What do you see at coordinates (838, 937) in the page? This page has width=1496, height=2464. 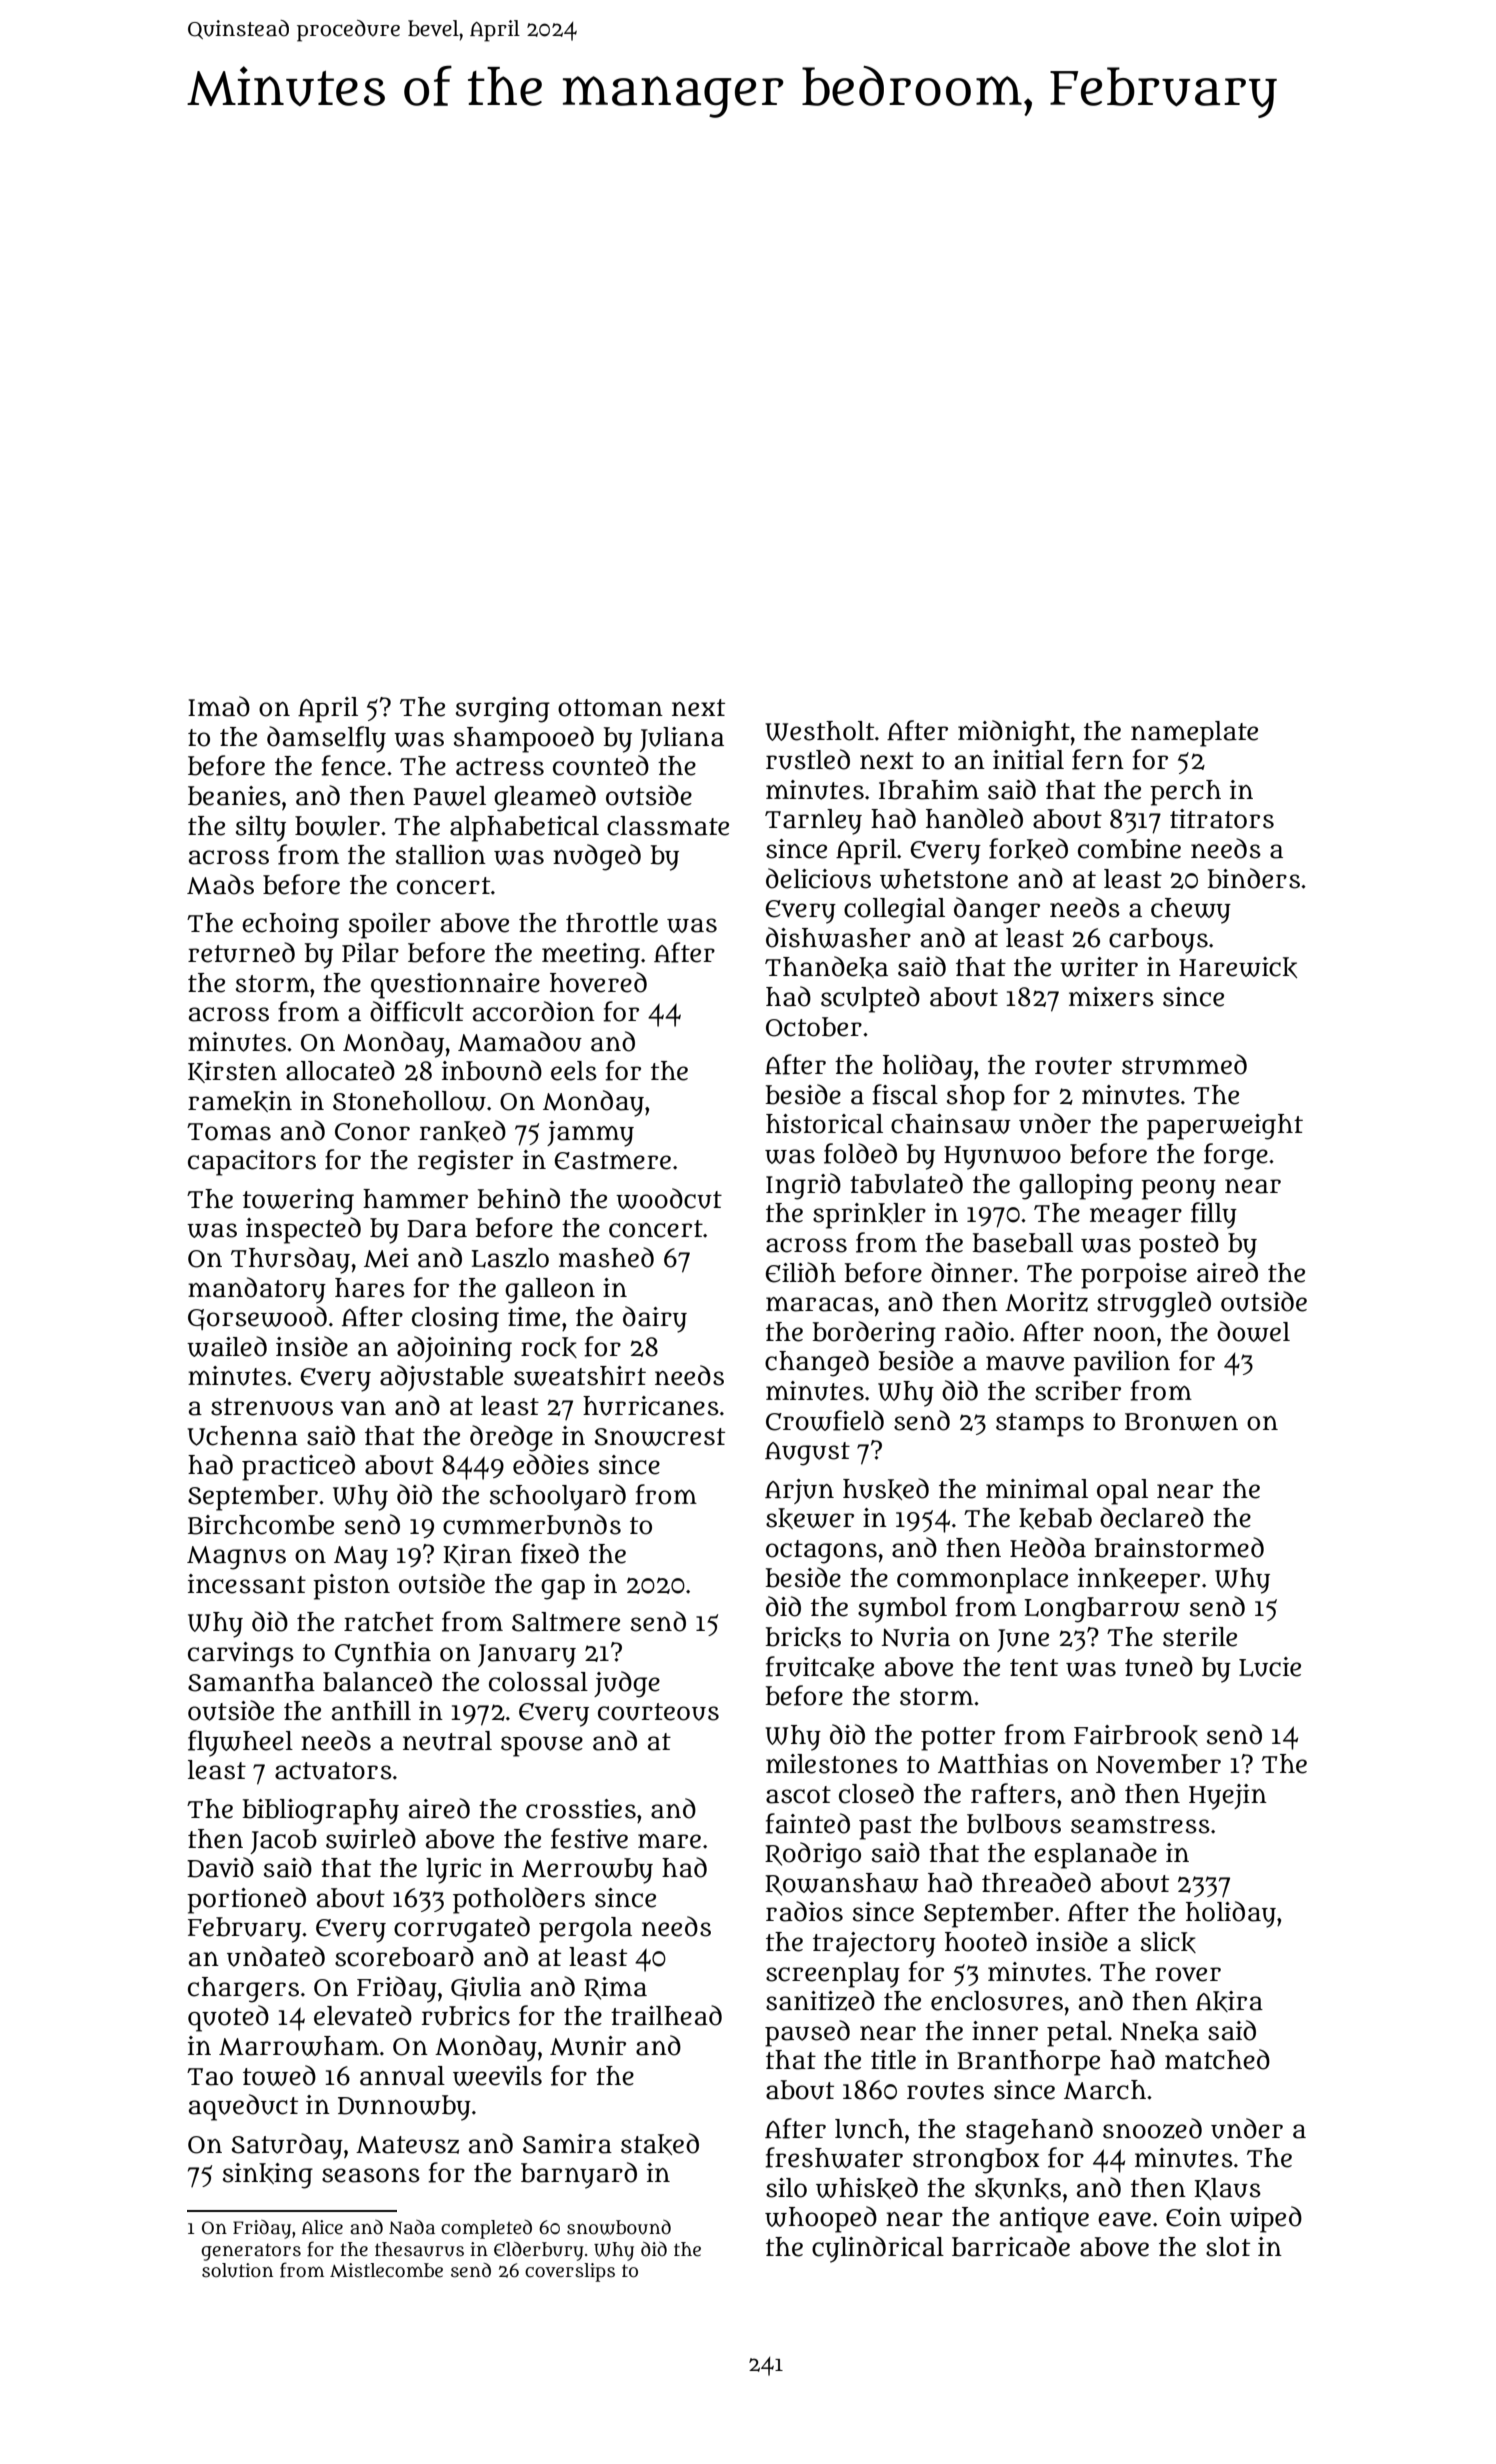 I see `dishwasher` at bounding box center [838, 937].
